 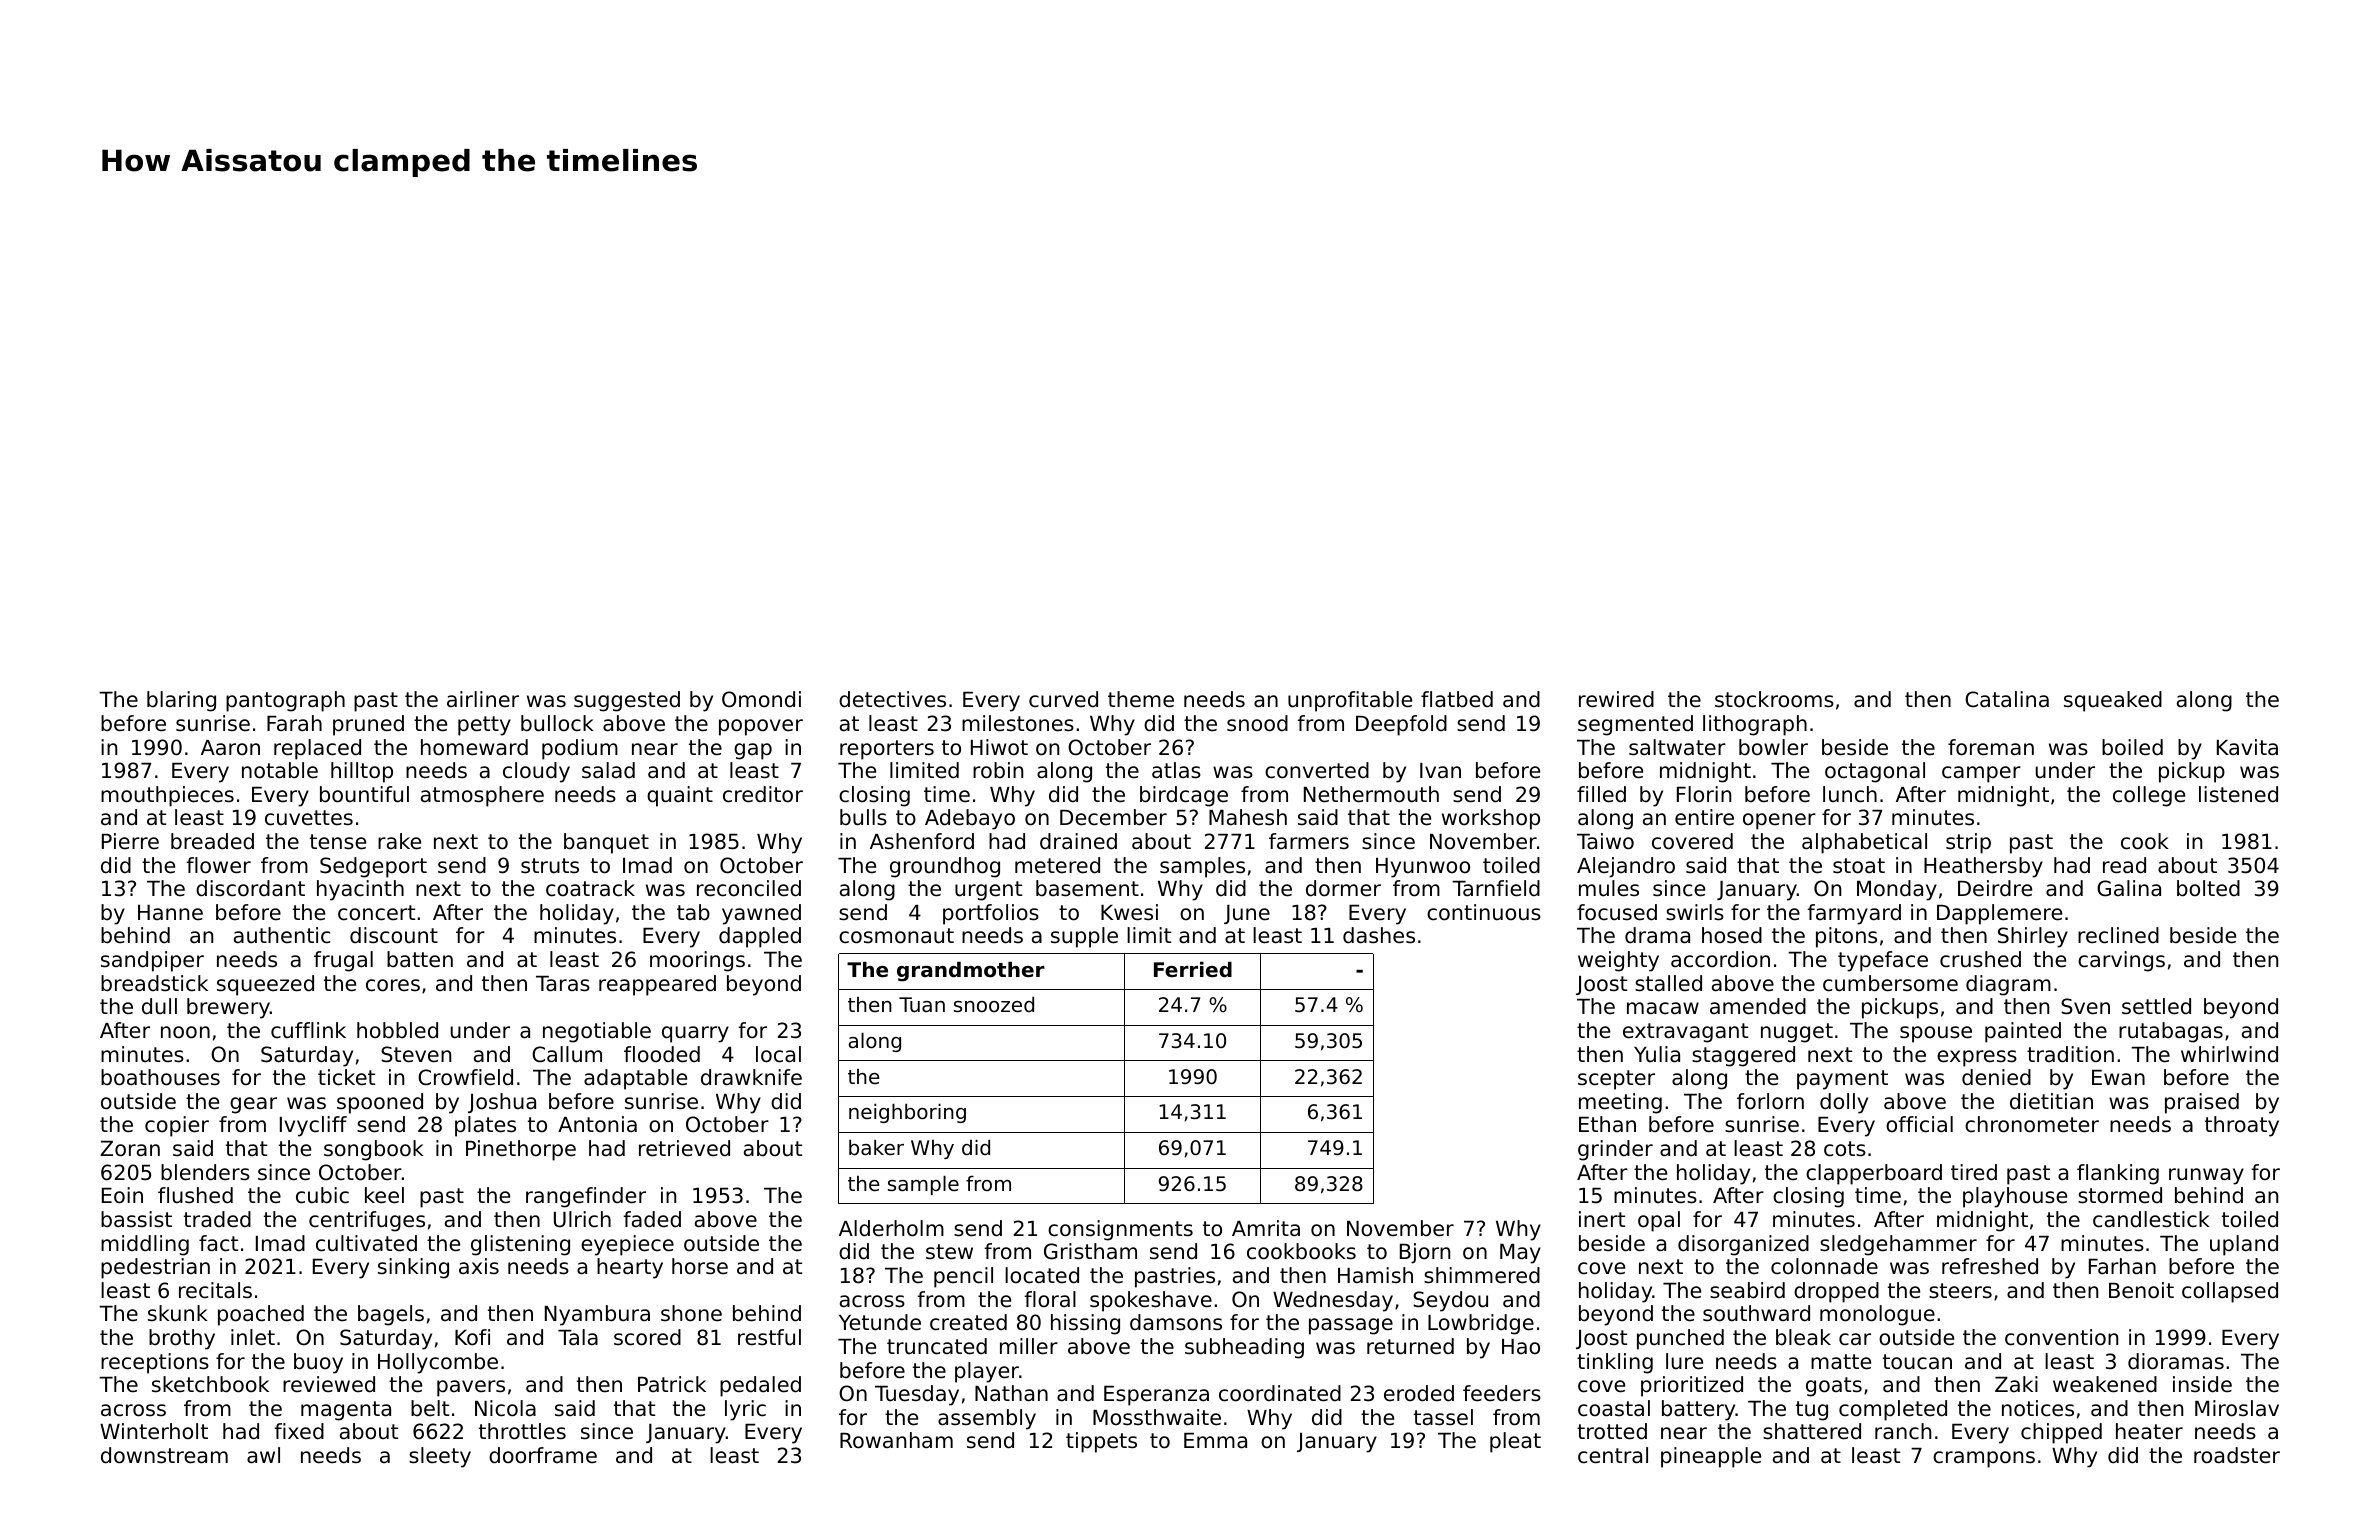 I want to click on Kwesi, so click(x=1129, y=912).
